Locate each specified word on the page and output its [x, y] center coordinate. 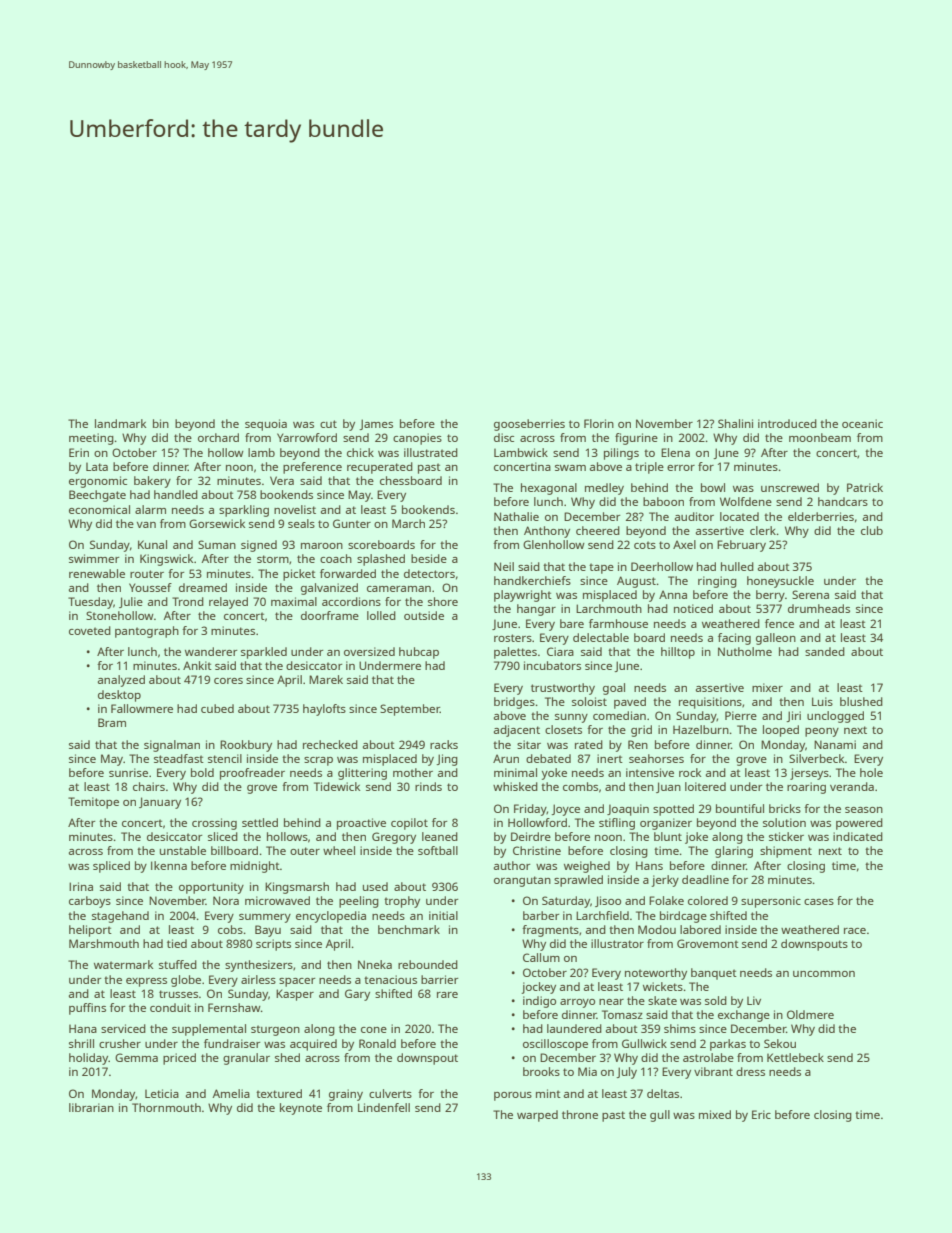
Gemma [136, 1057]
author [512, 865]
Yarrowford [307, 437]
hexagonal [549, 489]
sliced [223, 836]
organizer [666, 824]
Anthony [547, 532]
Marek [326, 679]
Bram [112, 722]
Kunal [152, 544]
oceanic [862, 423]
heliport [90, 931]
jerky [665, 881]
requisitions [710, 703]
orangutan [522, 881]
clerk [763, 530]
